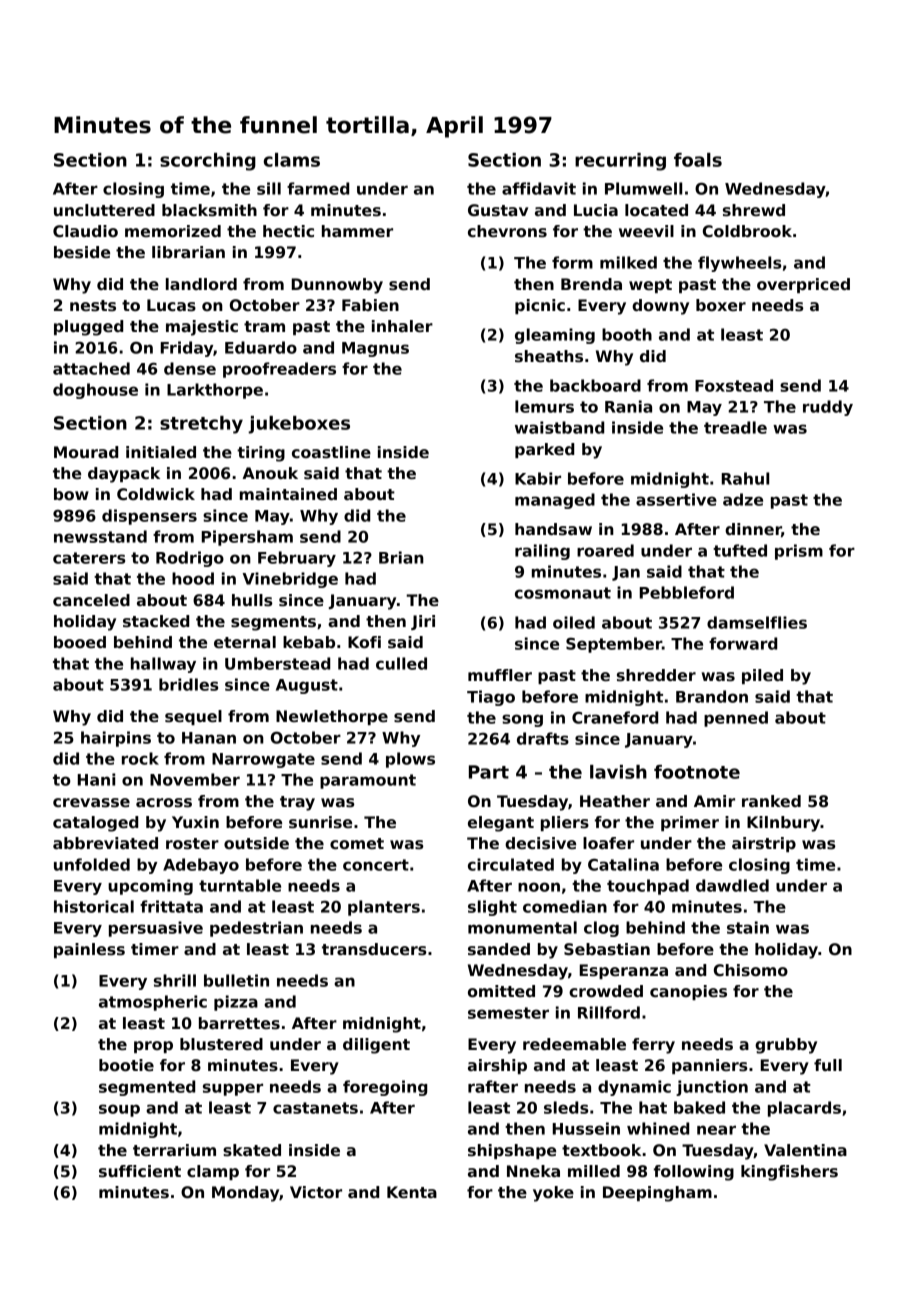  I want to click on kingfishers, so click(789, 1173).
